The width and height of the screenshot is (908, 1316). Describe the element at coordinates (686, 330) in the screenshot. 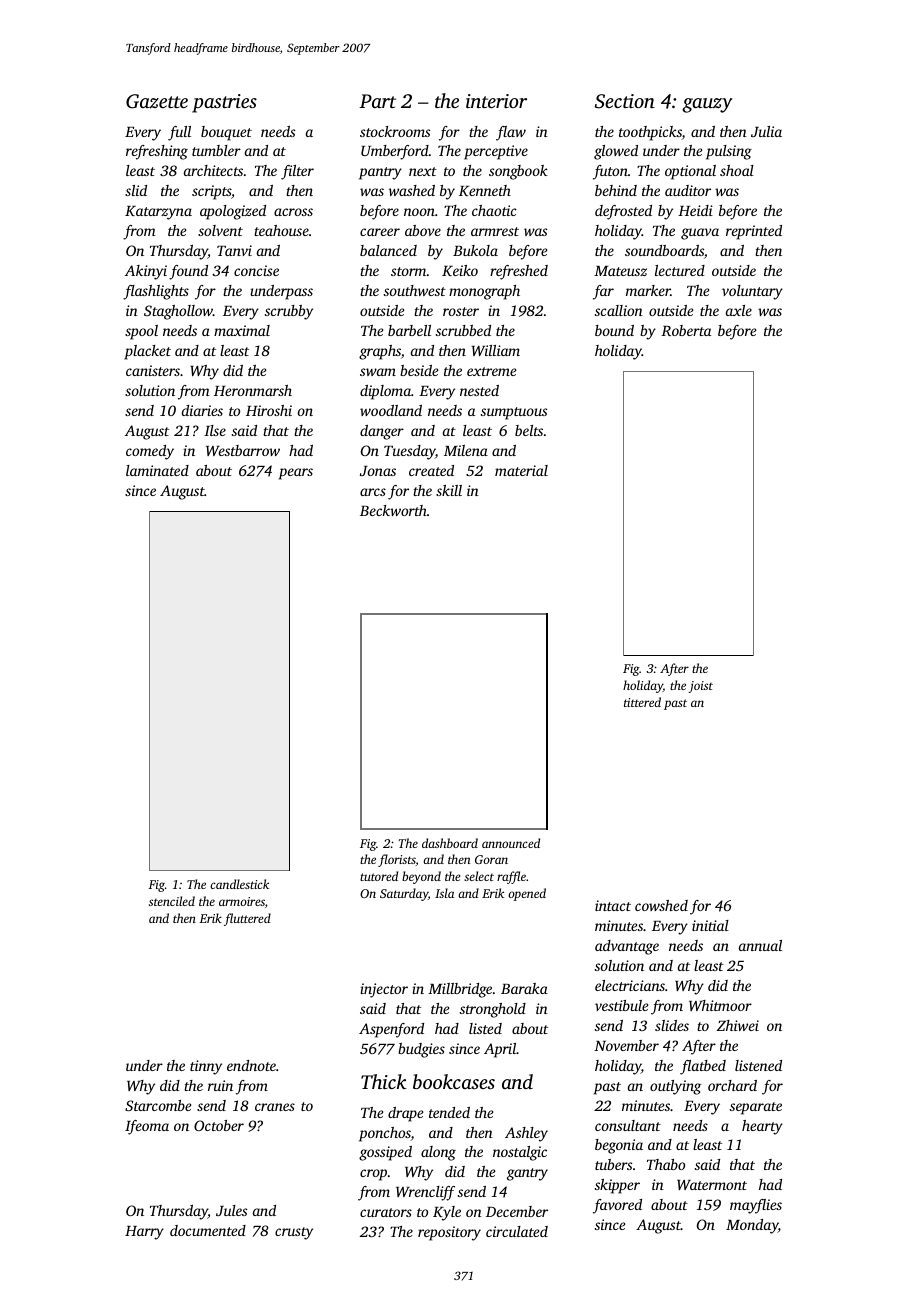

I see `Roberta` at that location.
